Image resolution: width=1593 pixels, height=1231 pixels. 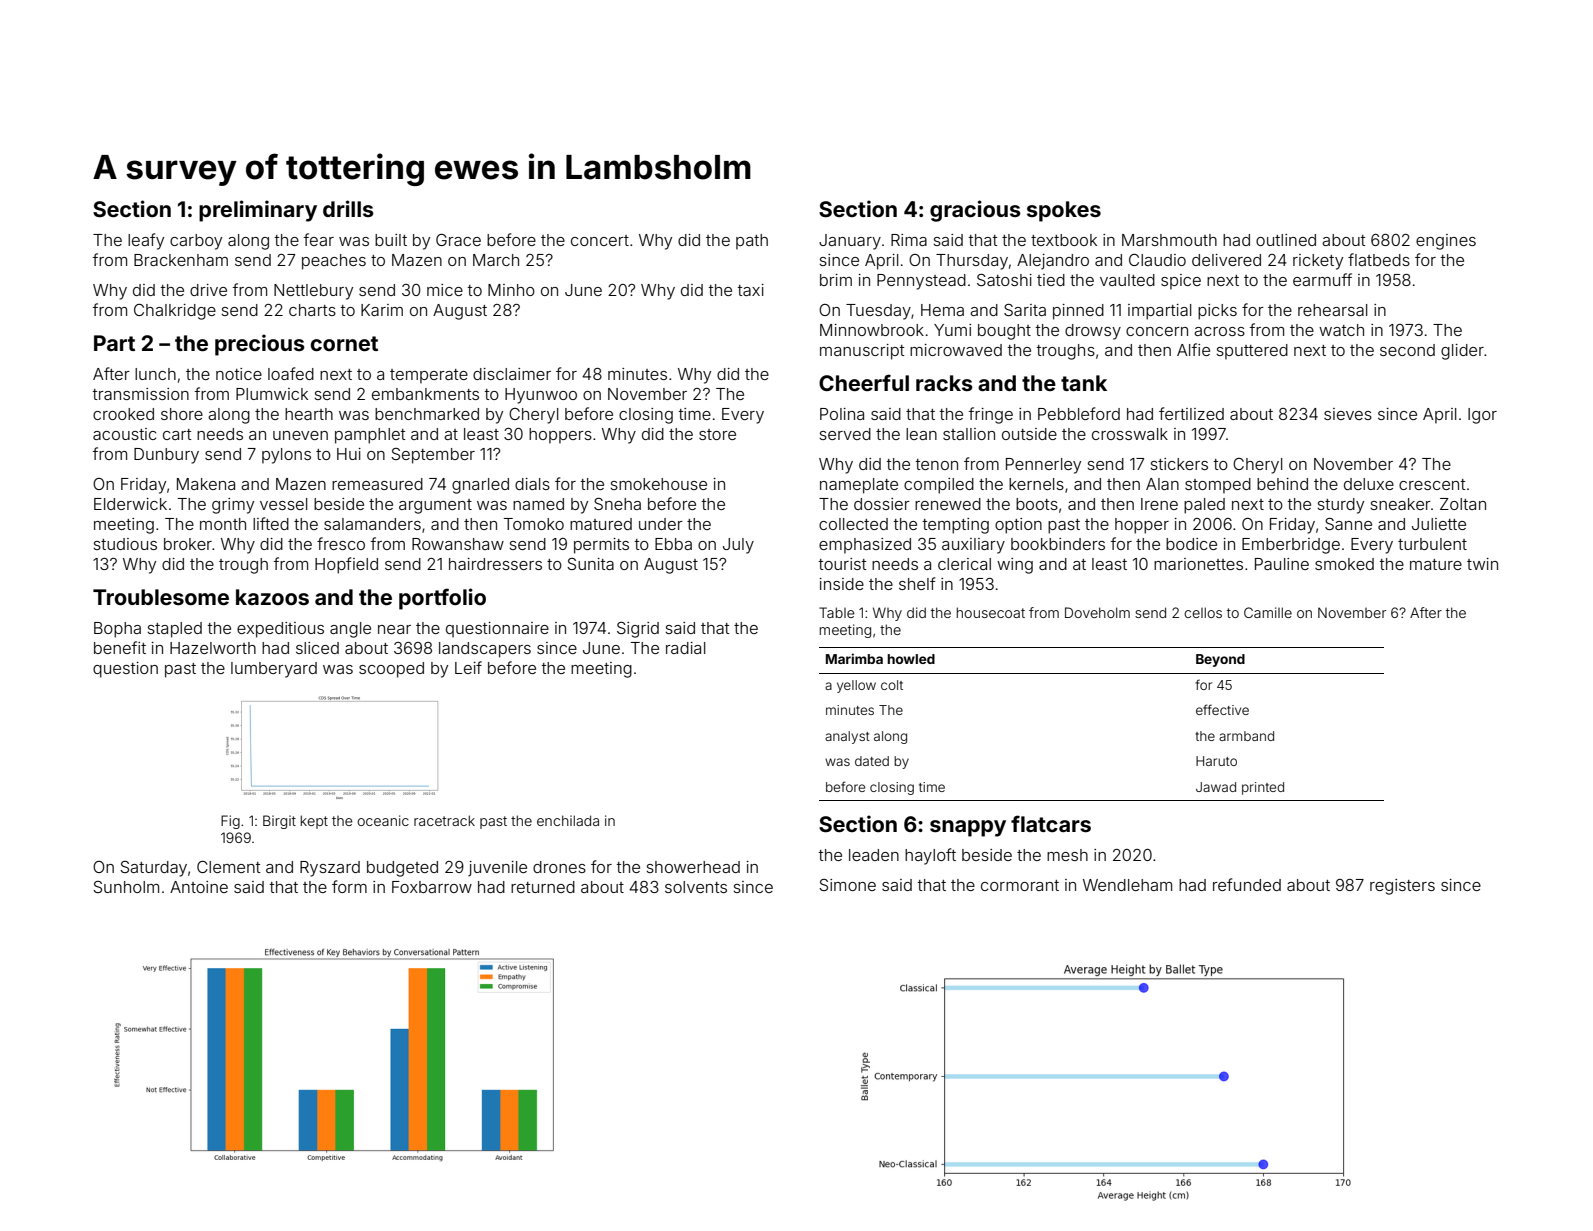 I want to click on expeditious, so click(x=280, y=630).
